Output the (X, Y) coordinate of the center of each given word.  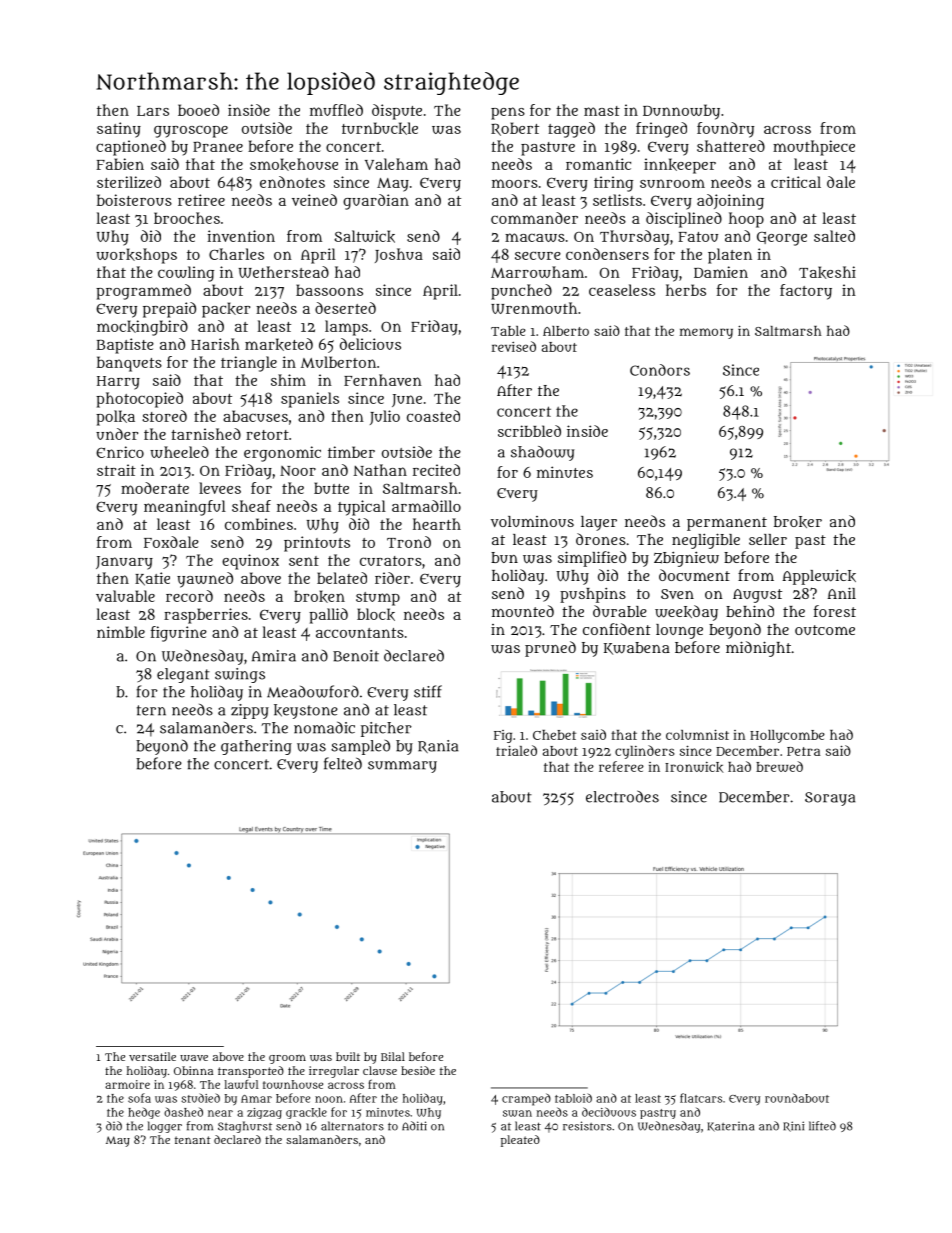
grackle (306, 1113)
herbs (686, 290)
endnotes (292, 182)
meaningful (185, 508)
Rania (438, 746)
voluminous (532, 521)
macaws (535, 237)
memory (706, 333)
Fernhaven (383, 380)
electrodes (622, 796)
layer (599, 523)
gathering (256, 747)
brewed (779, 766)
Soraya (830, 799)
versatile (152, 1056)
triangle (249, 364)
